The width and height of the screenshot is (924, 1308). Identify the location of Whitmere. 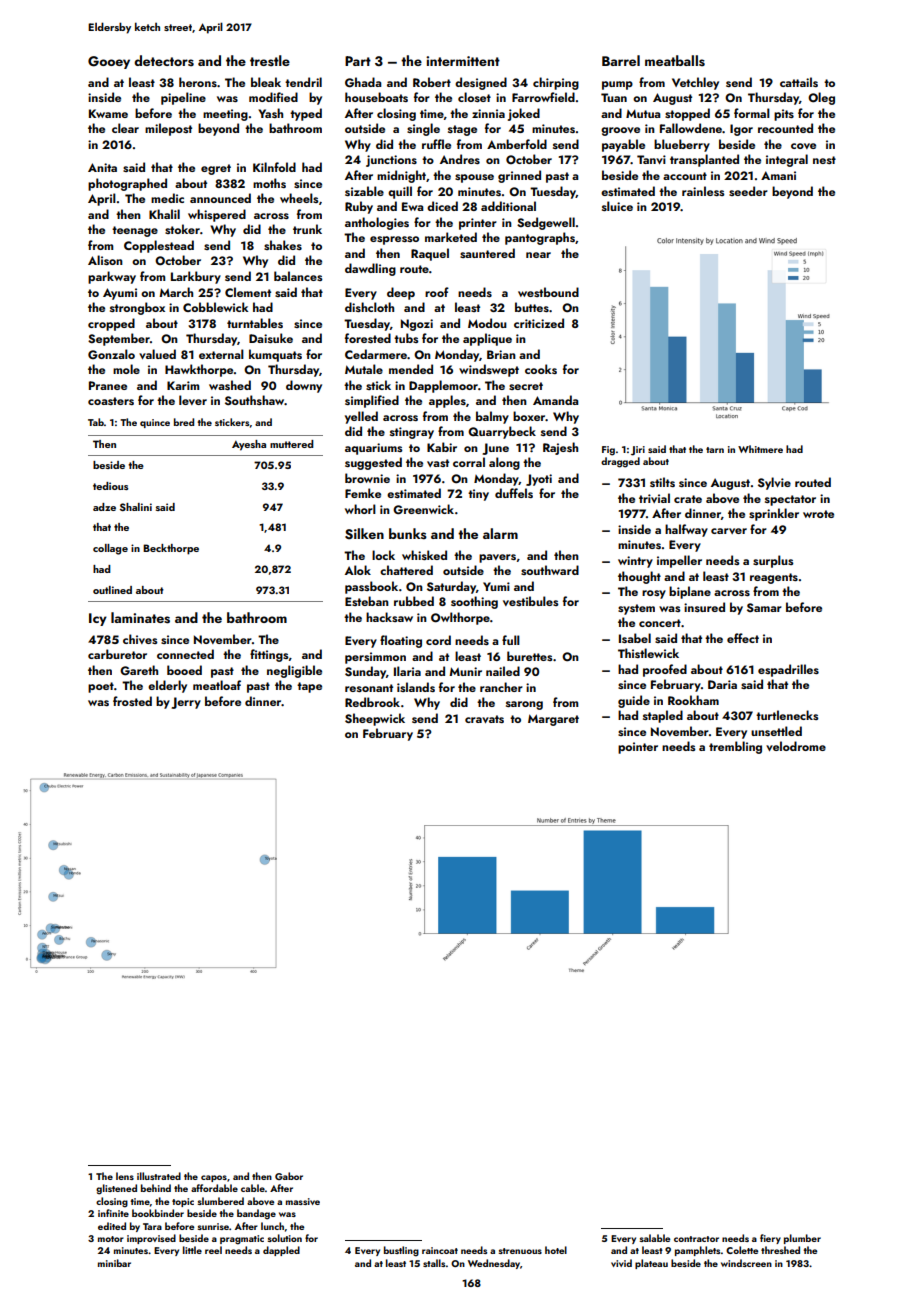
(760, 449).
